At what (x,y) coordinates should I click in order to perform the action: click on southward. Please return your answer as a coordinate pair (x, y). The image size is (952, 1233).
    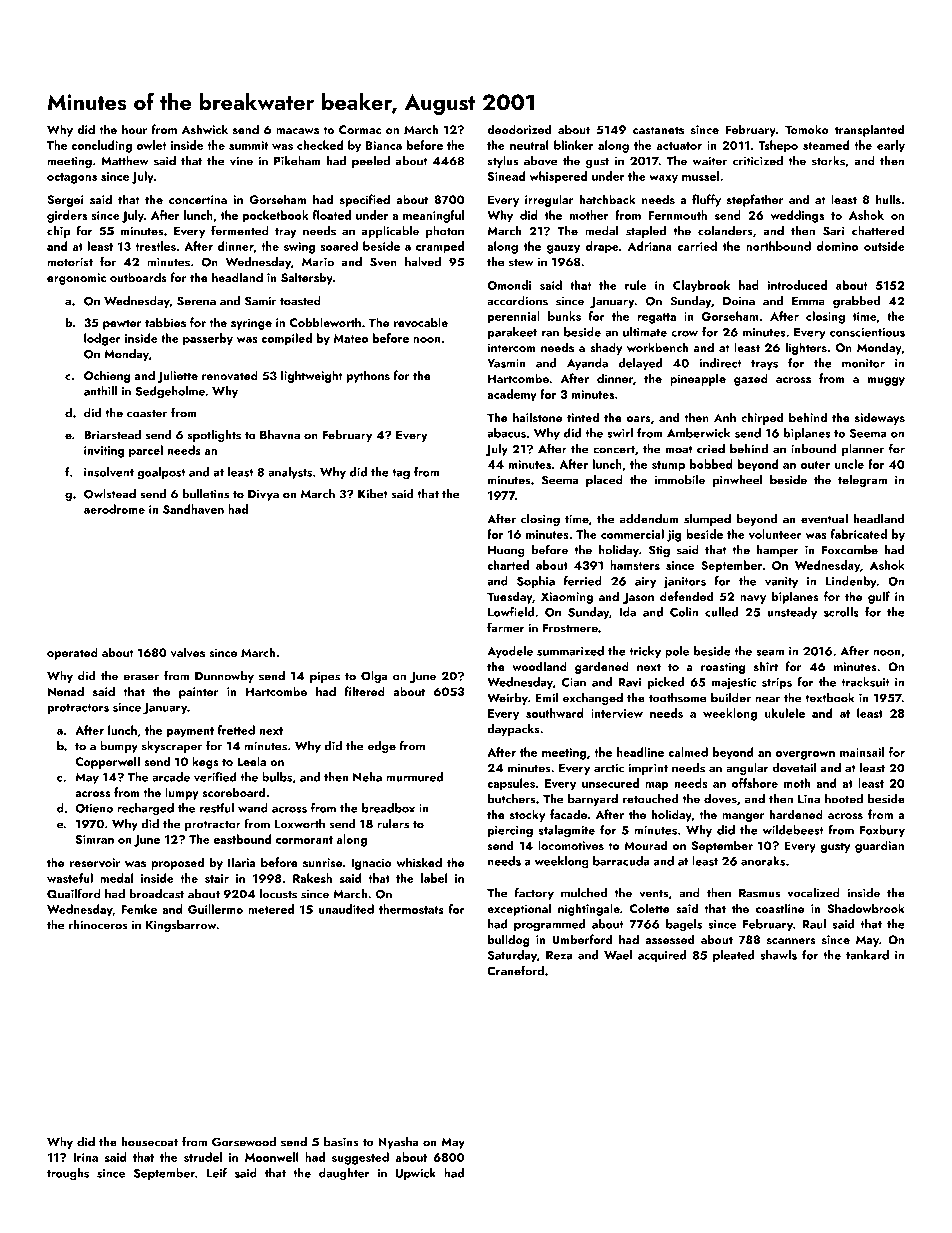
    Looking at the image, I should click on (555, 713).
